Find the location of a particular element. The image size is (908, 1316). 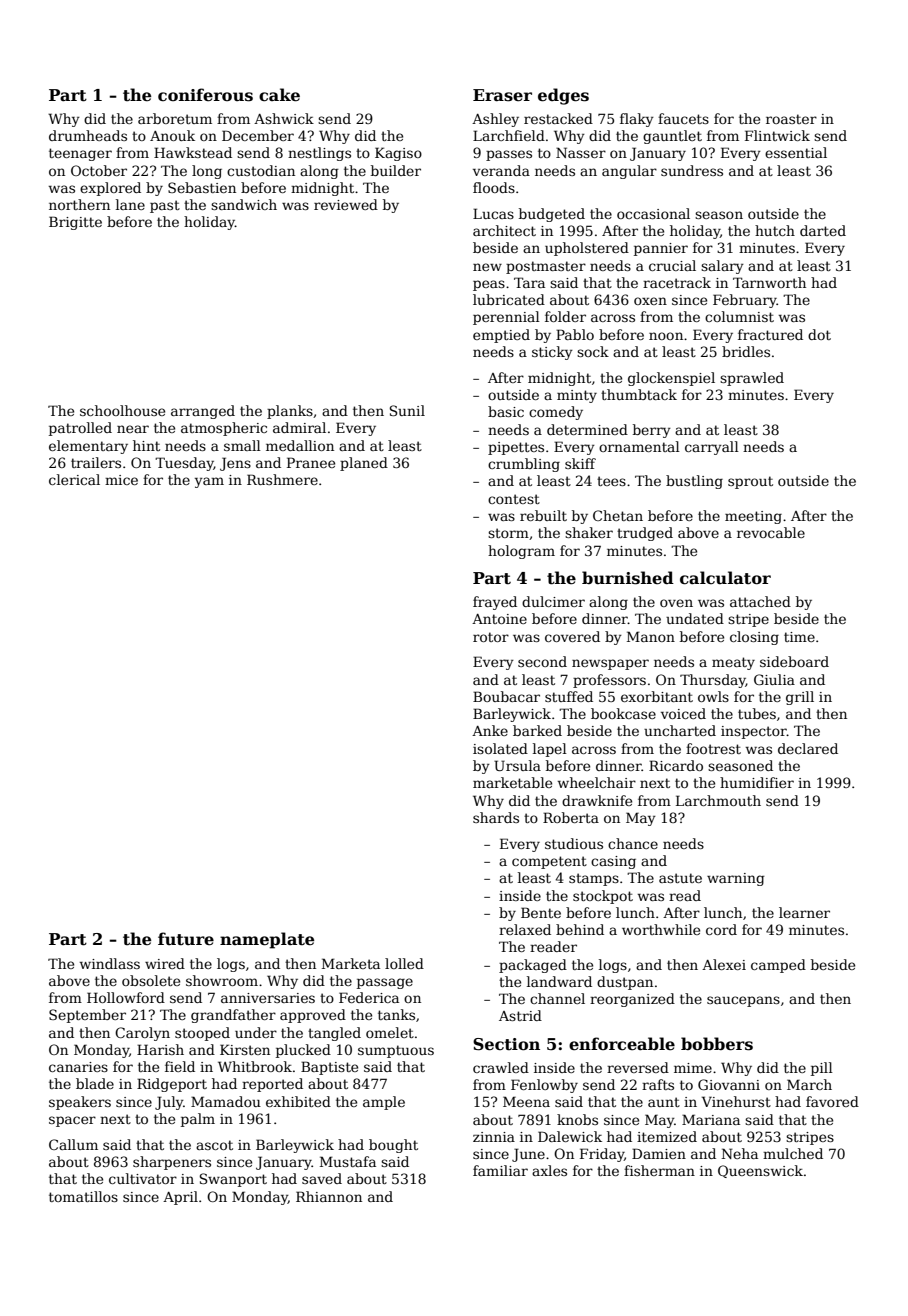

rotor is located at coordinates (491, 637).
